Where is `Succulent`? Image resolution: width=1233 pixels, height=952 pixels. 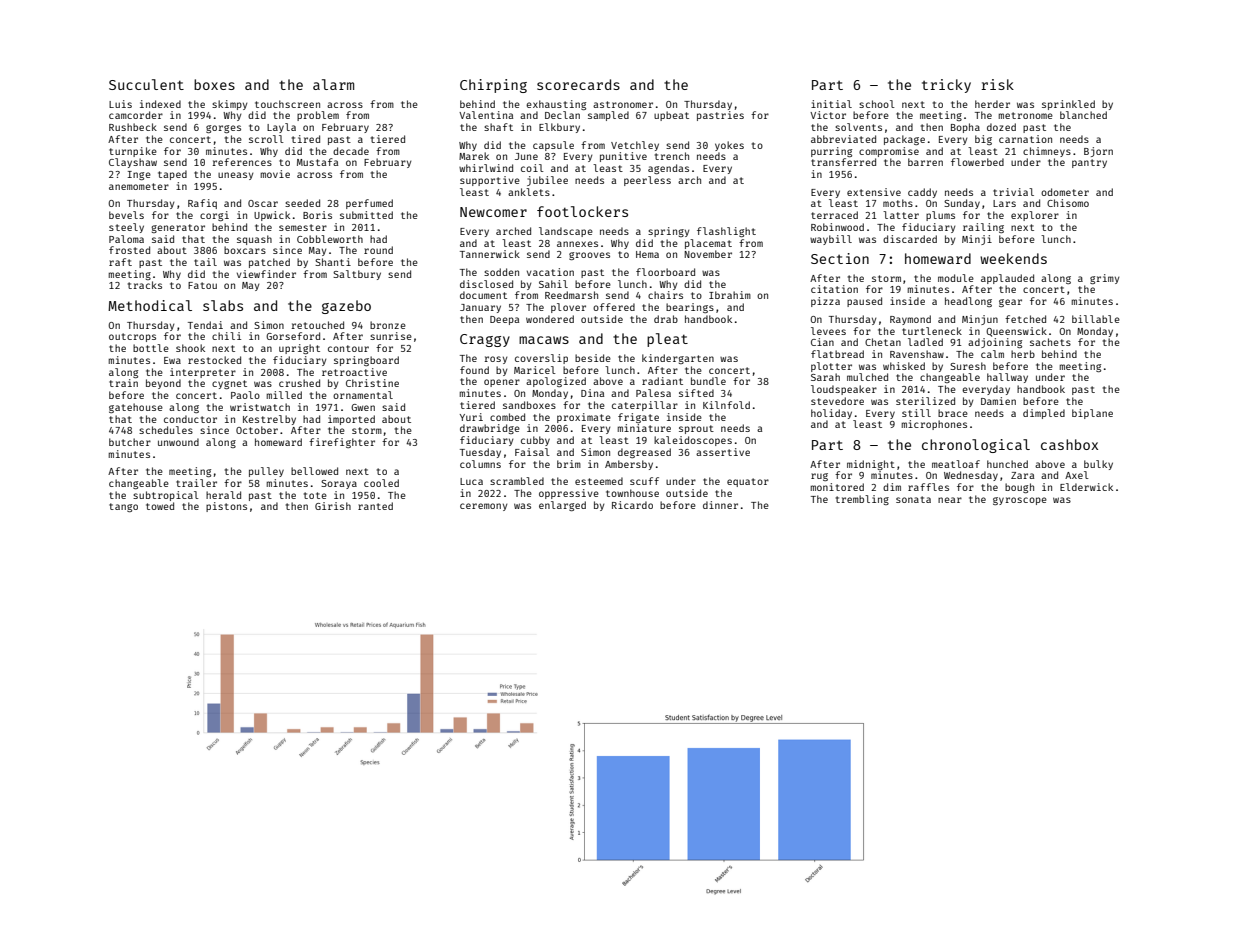
Succulent is located at coordinates (146, 84).
